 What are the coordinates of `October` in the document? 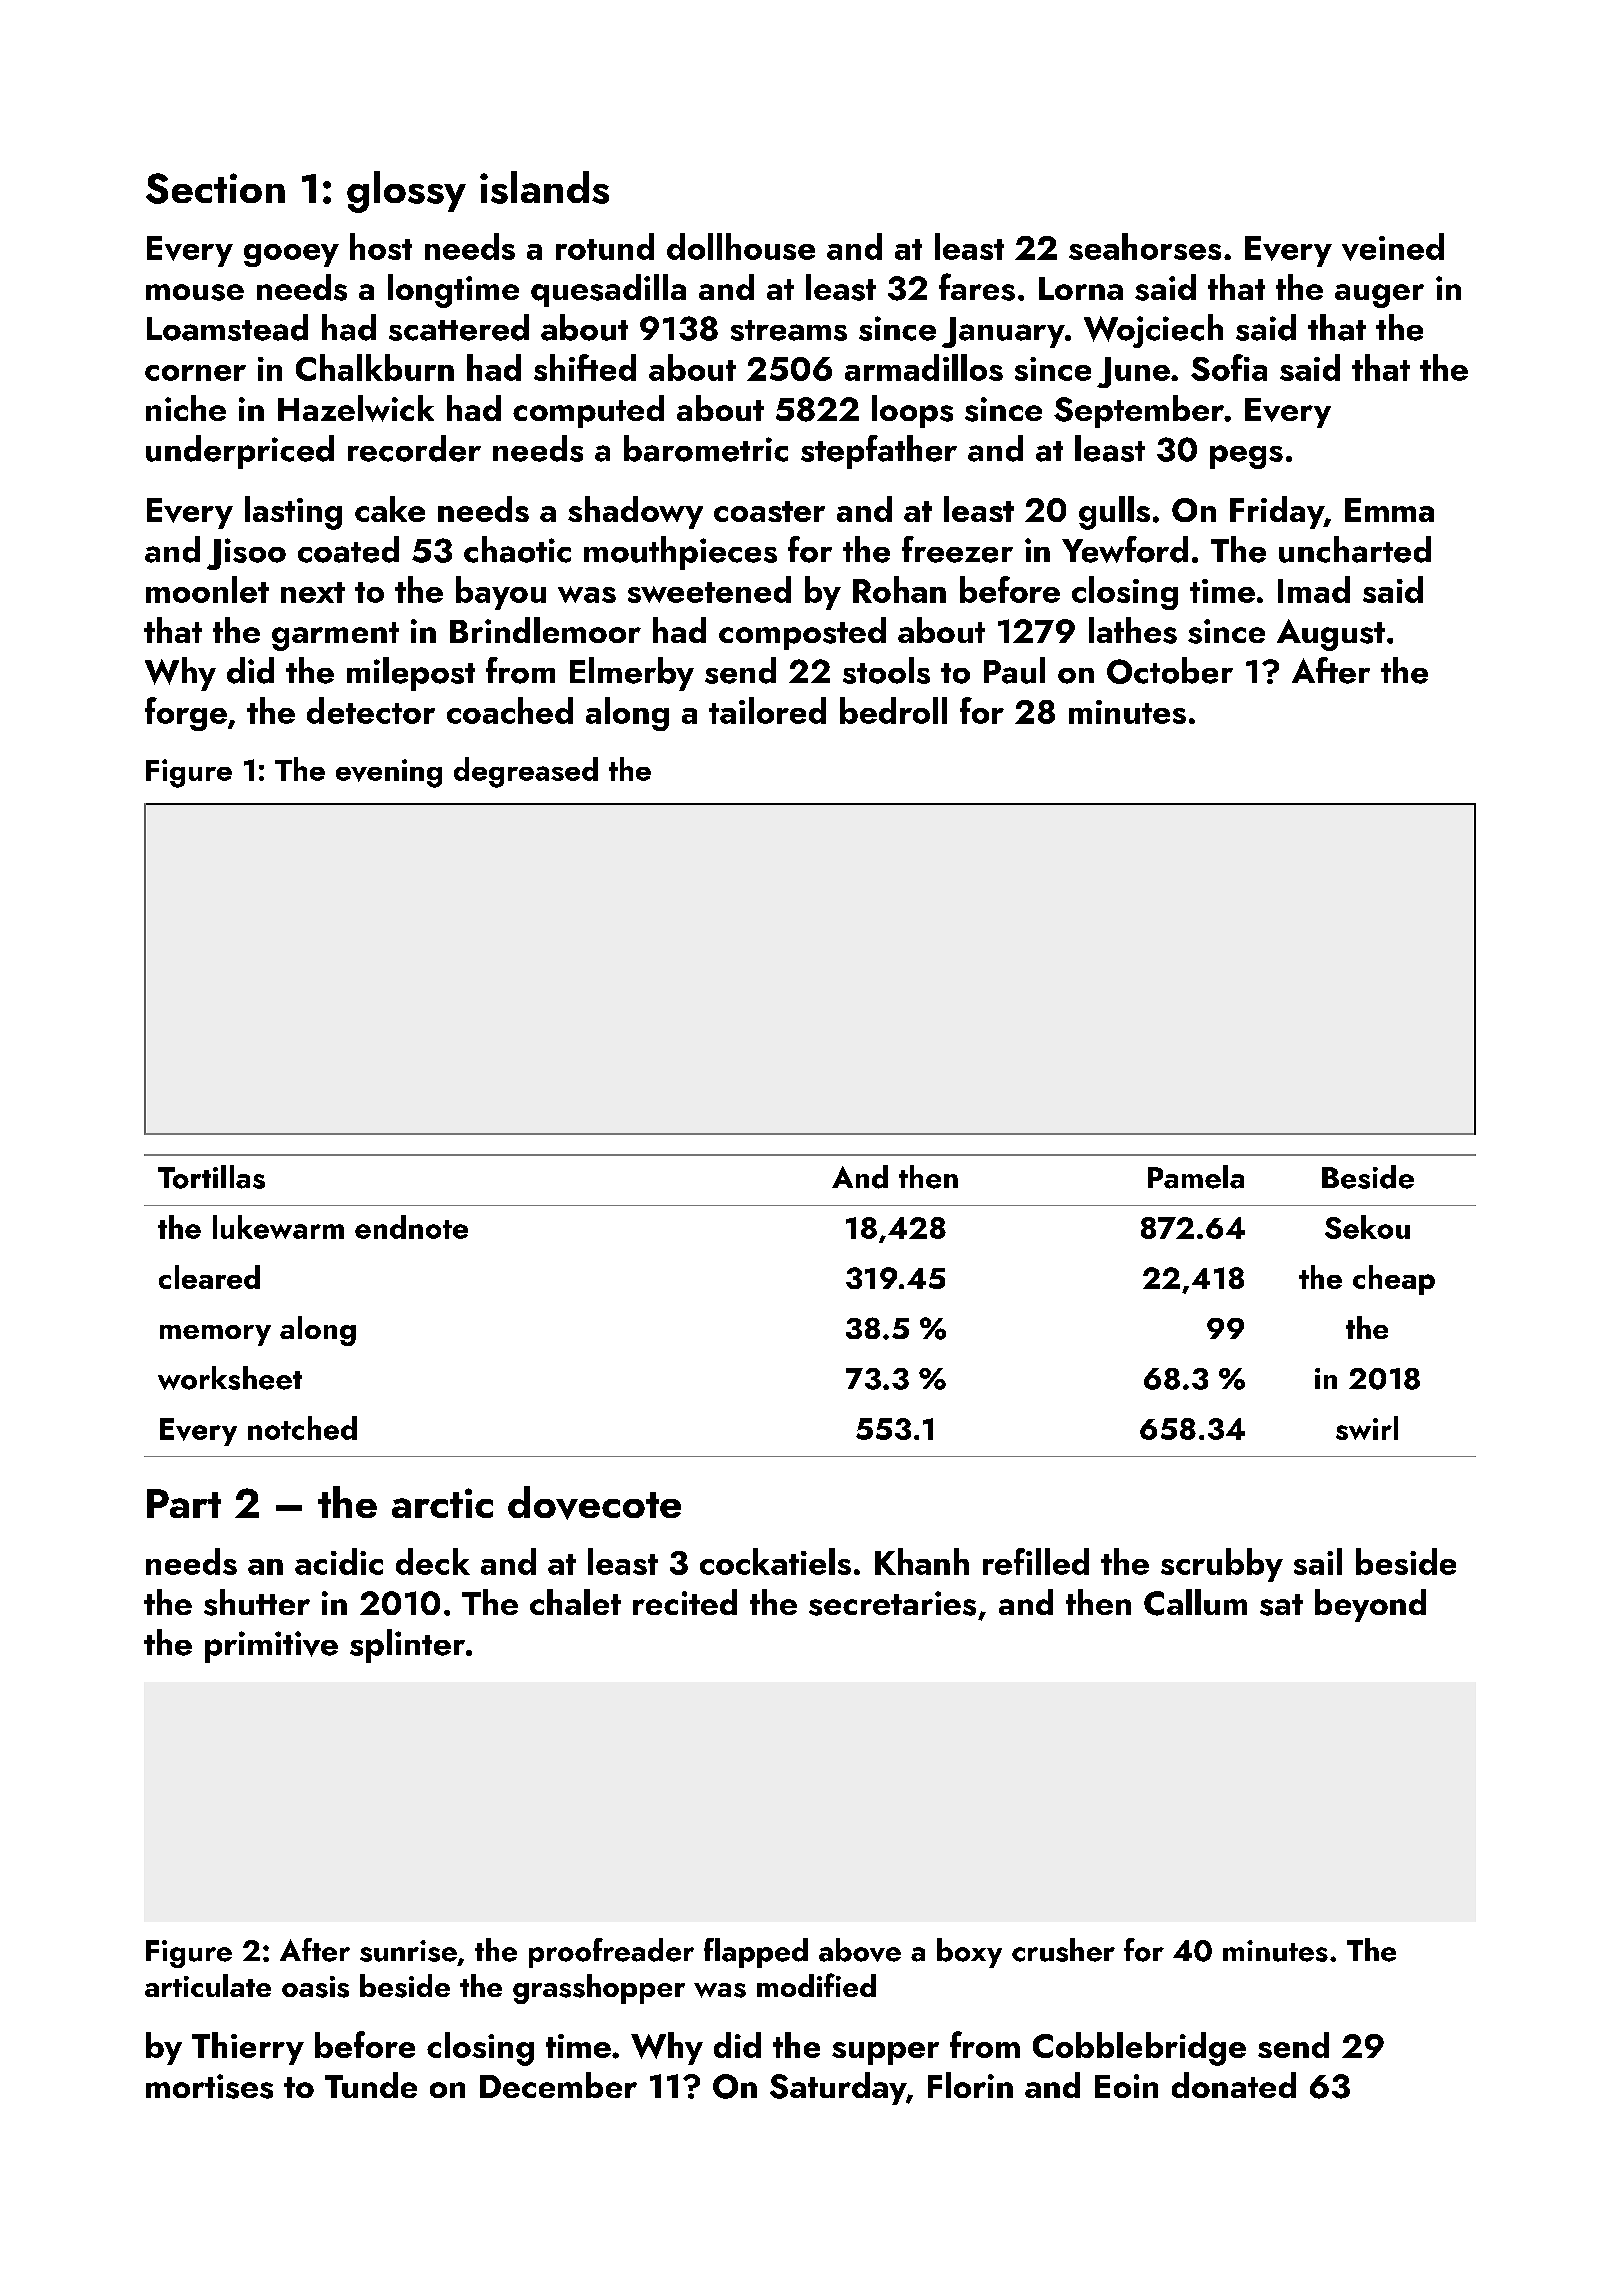 It's located at (1170, 670).
